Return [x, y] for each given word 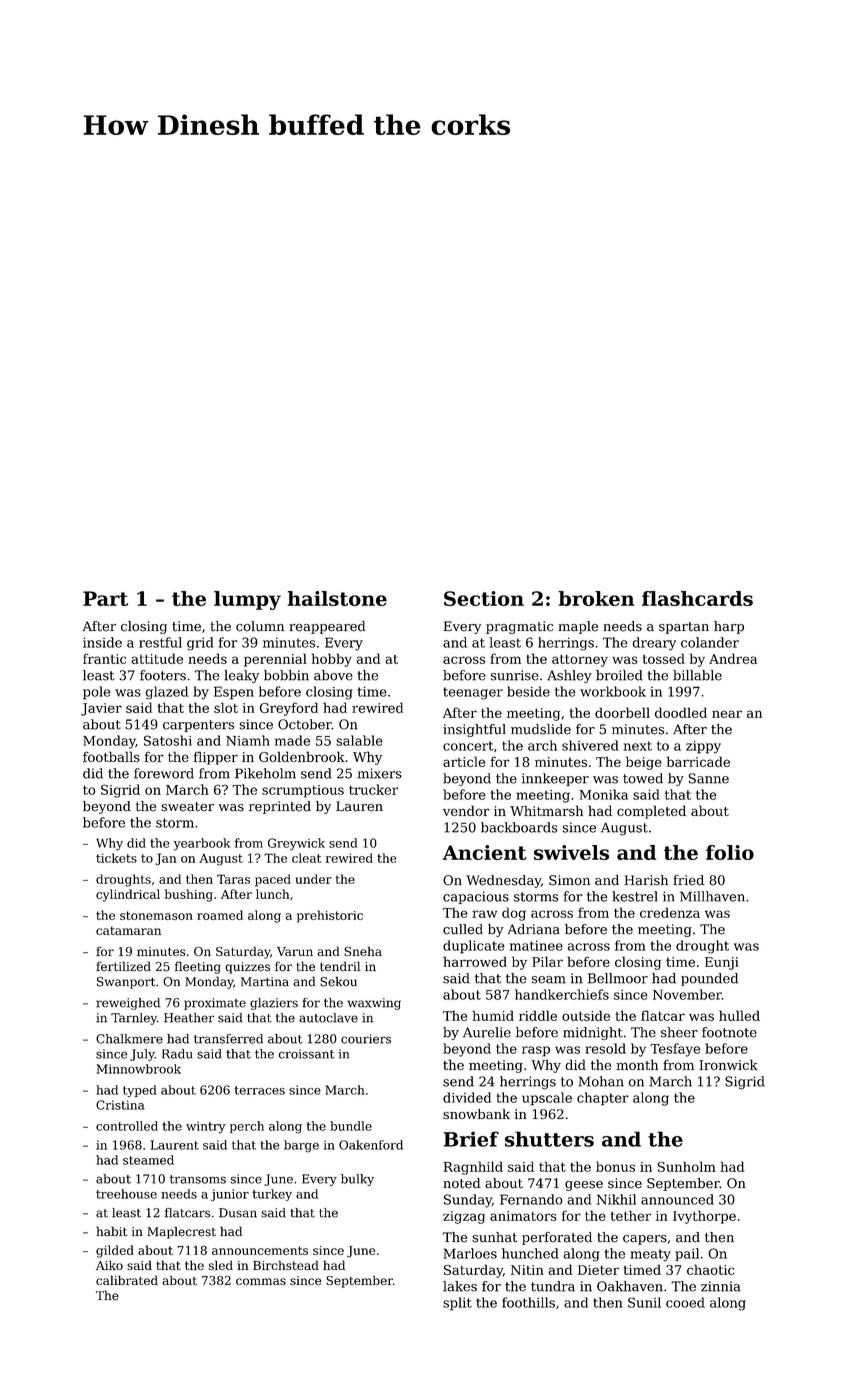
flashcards [697, 598]
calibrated [127, 1280]
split [457, 1304]
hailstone [337, 598]
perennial [275, 660]
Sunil [644, 1302]
